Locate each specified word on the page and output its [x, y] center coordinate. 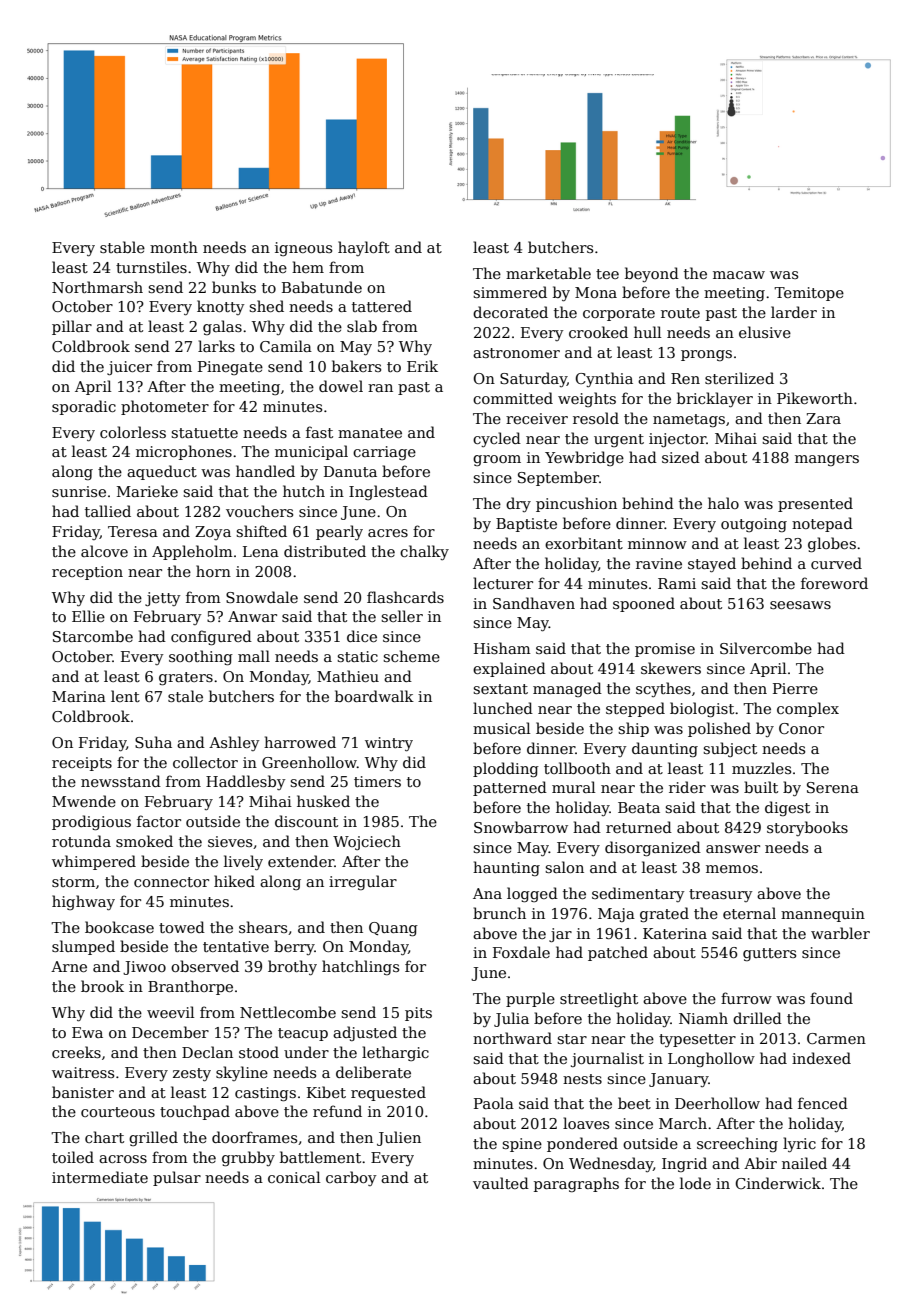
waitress [83, 1072]
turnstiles [151, 267]
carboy [351, 1178]
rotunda [81, 841]
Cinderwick [778, 1183]
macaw [739, 275]
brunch [499, 913]
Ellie [88, 616]
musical [501, 728]
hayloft [364, 248]
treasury [720, 895]
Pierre [795, 688]
